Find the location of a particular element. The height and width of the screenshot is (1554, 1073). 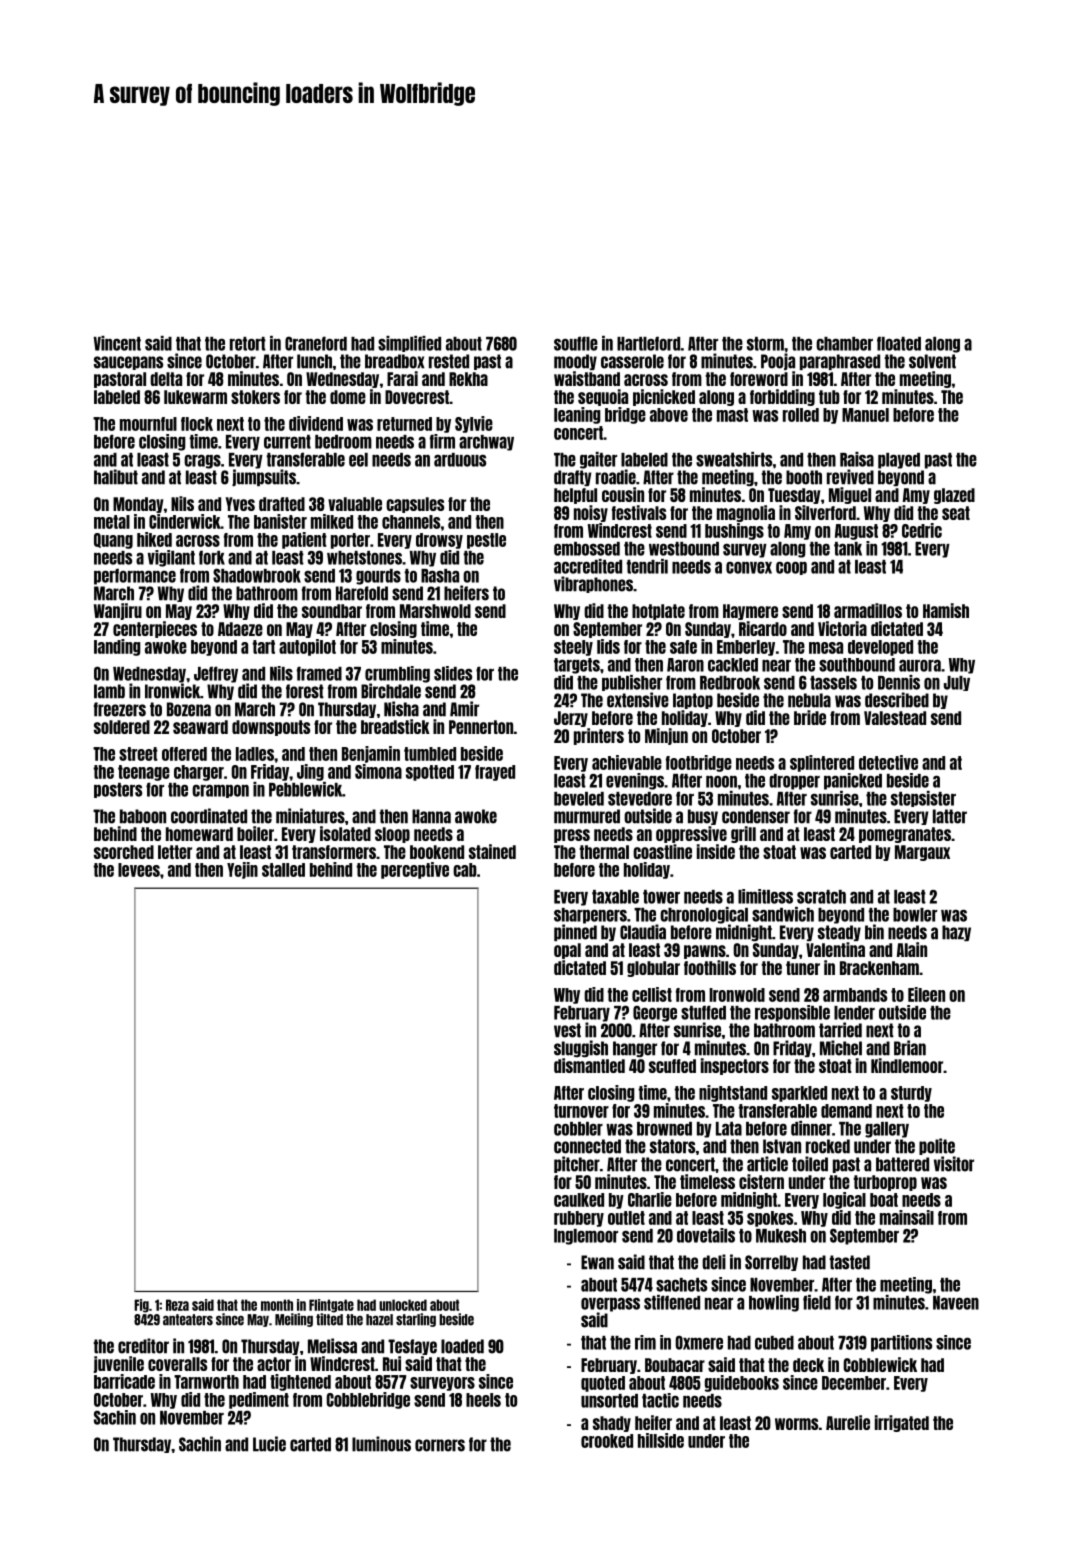

frayed is located at coordinates (495, 773).
